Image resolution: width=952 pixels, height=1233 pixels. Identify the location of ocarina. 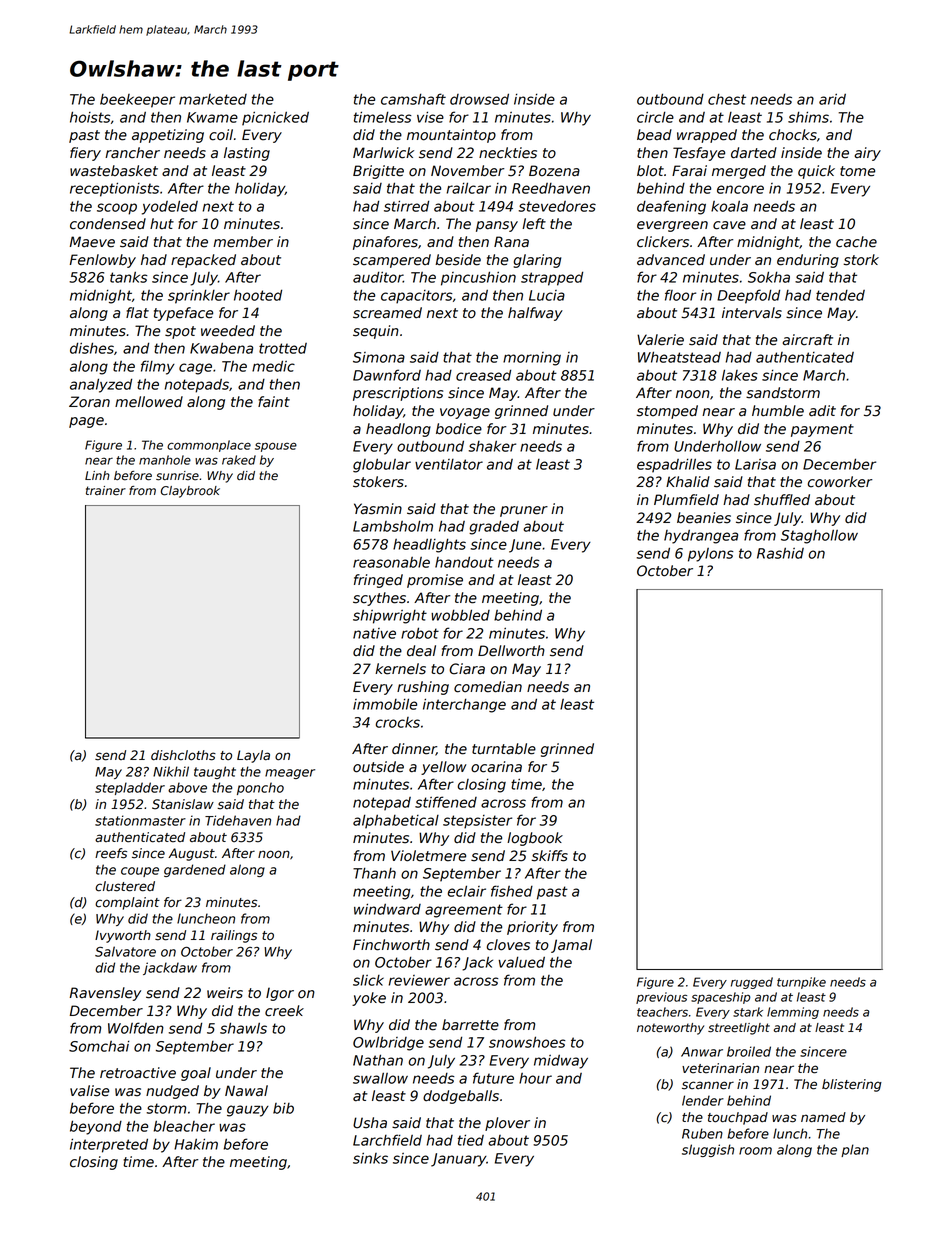
(496, 767).
